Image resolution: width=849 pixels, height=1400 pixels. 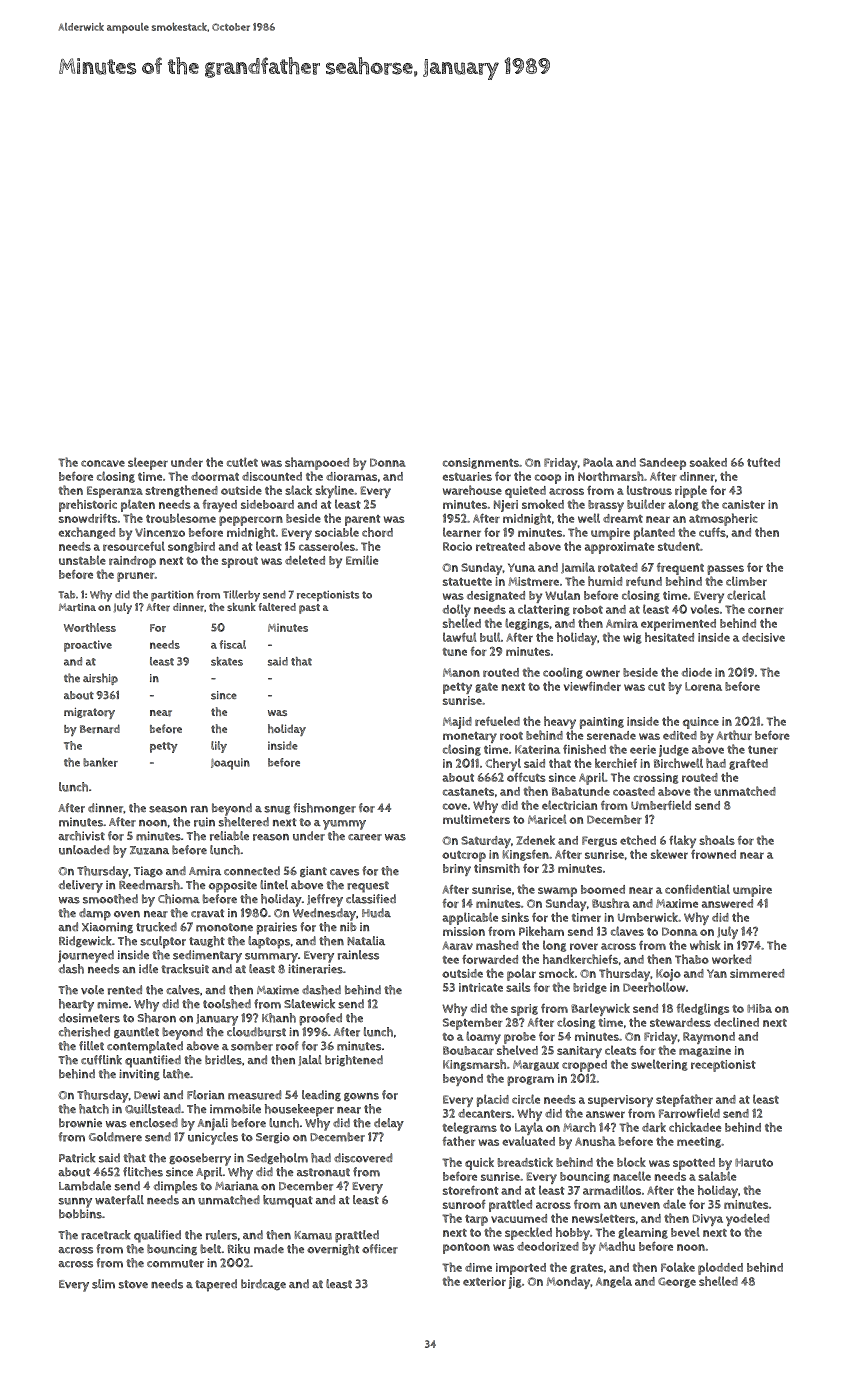 I want to click on slim, so click(x=103, y=1284).
